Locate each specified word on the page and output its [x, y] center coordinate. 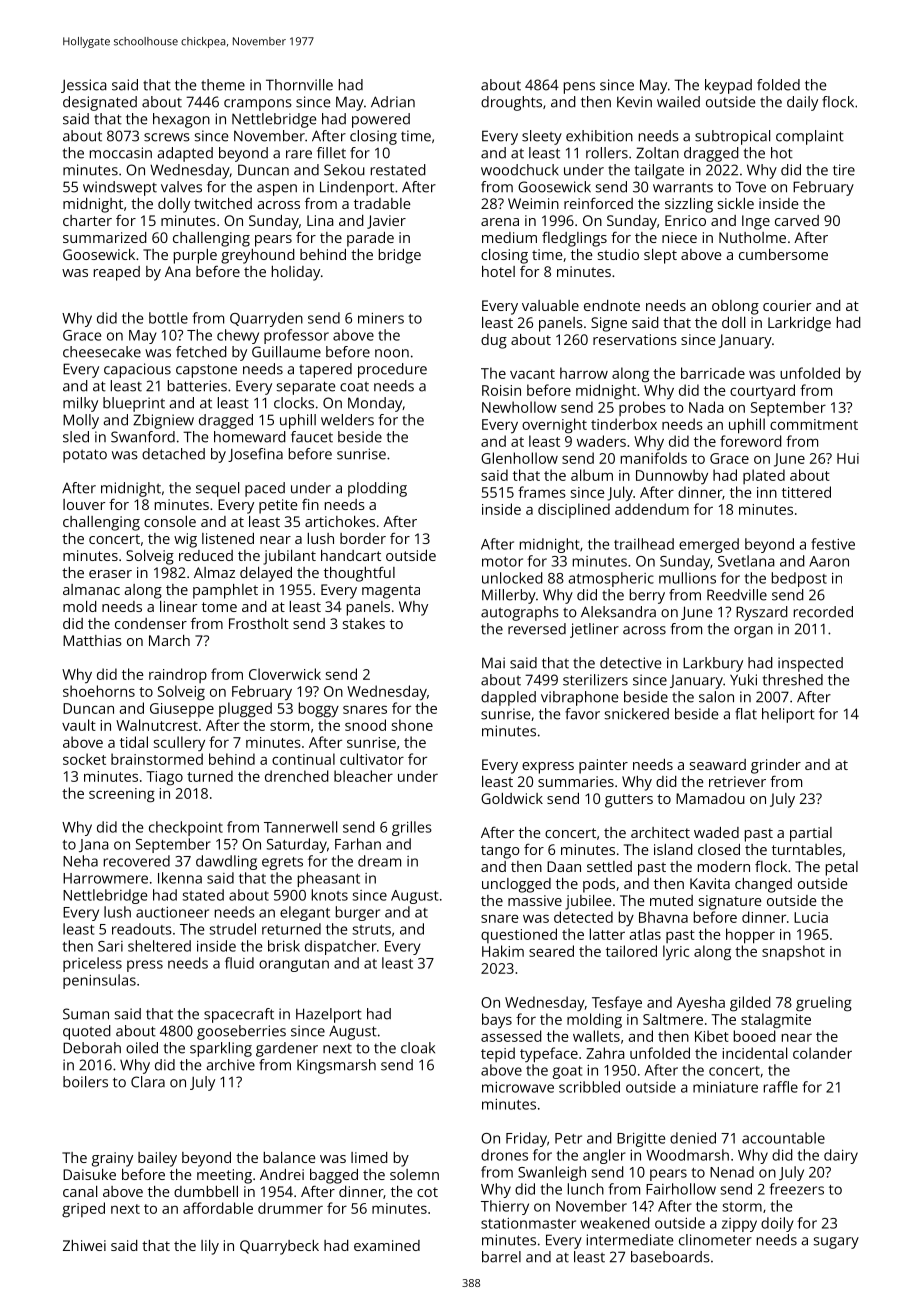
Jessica [84, 86]
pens [579, 88]
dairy [841, 1156]
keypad [728, 86]
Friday [526, 1139]
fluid [239, 963]
